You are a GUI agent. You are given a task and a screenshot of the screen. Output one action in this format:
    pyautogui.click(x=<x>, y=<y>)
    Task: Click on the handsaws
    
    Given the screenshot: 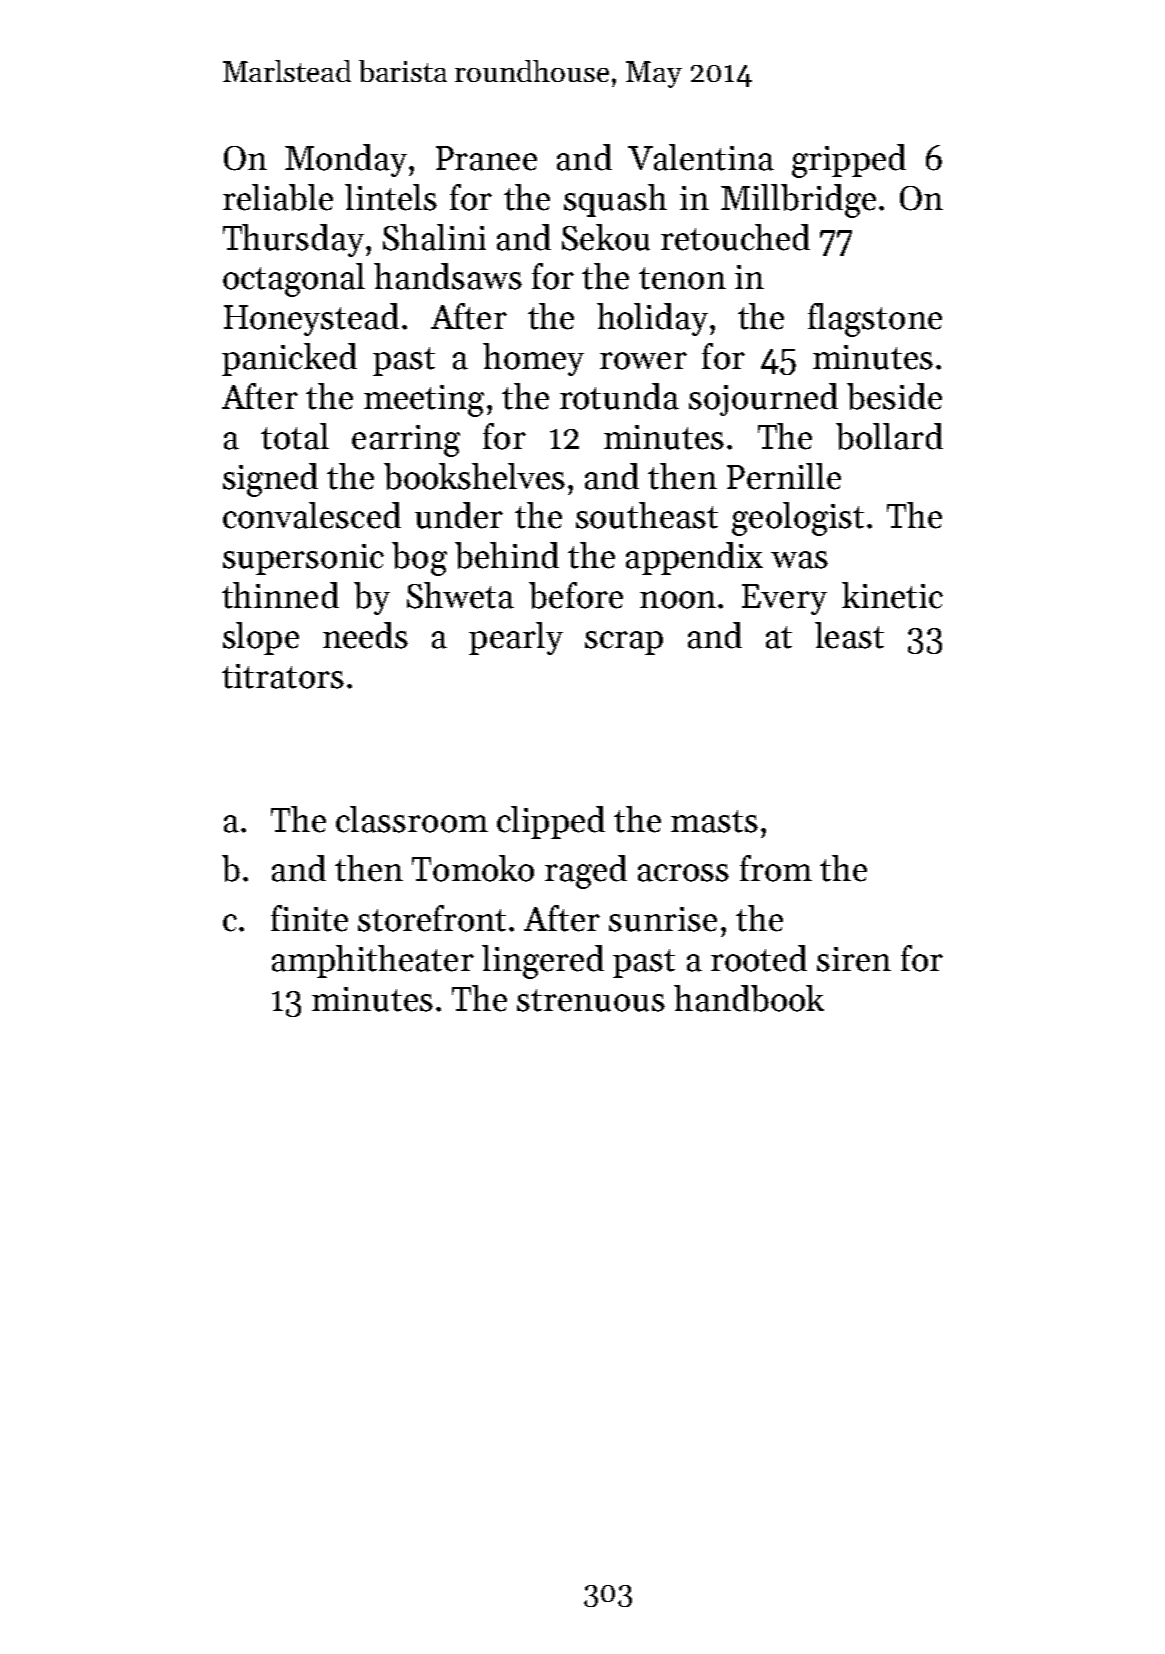 What is the action you would take?
    pyautogui.click(x=448, y=276)
